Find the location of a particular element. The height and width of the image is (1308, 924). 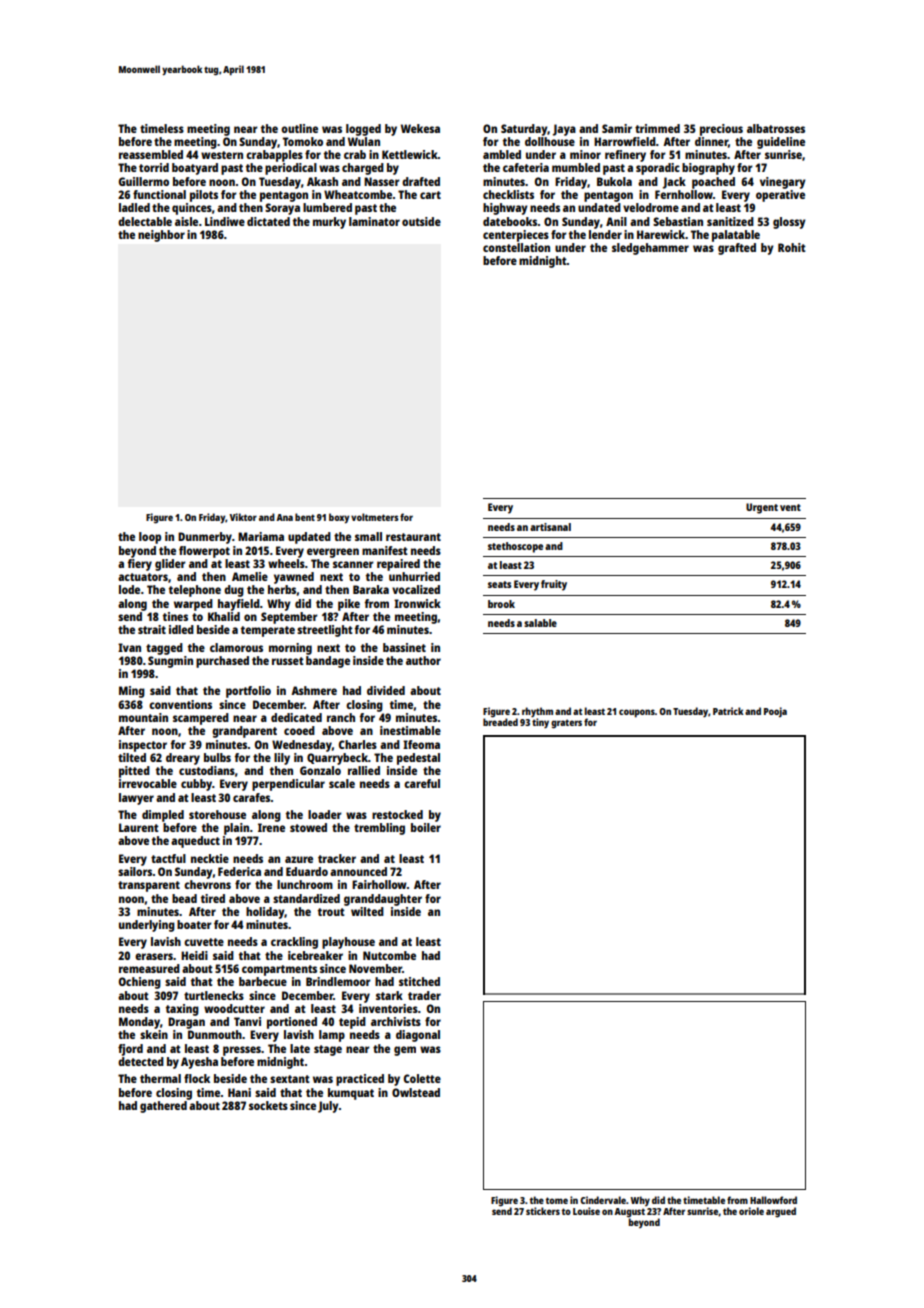

Ivan is located at coordinates (129, 647).
